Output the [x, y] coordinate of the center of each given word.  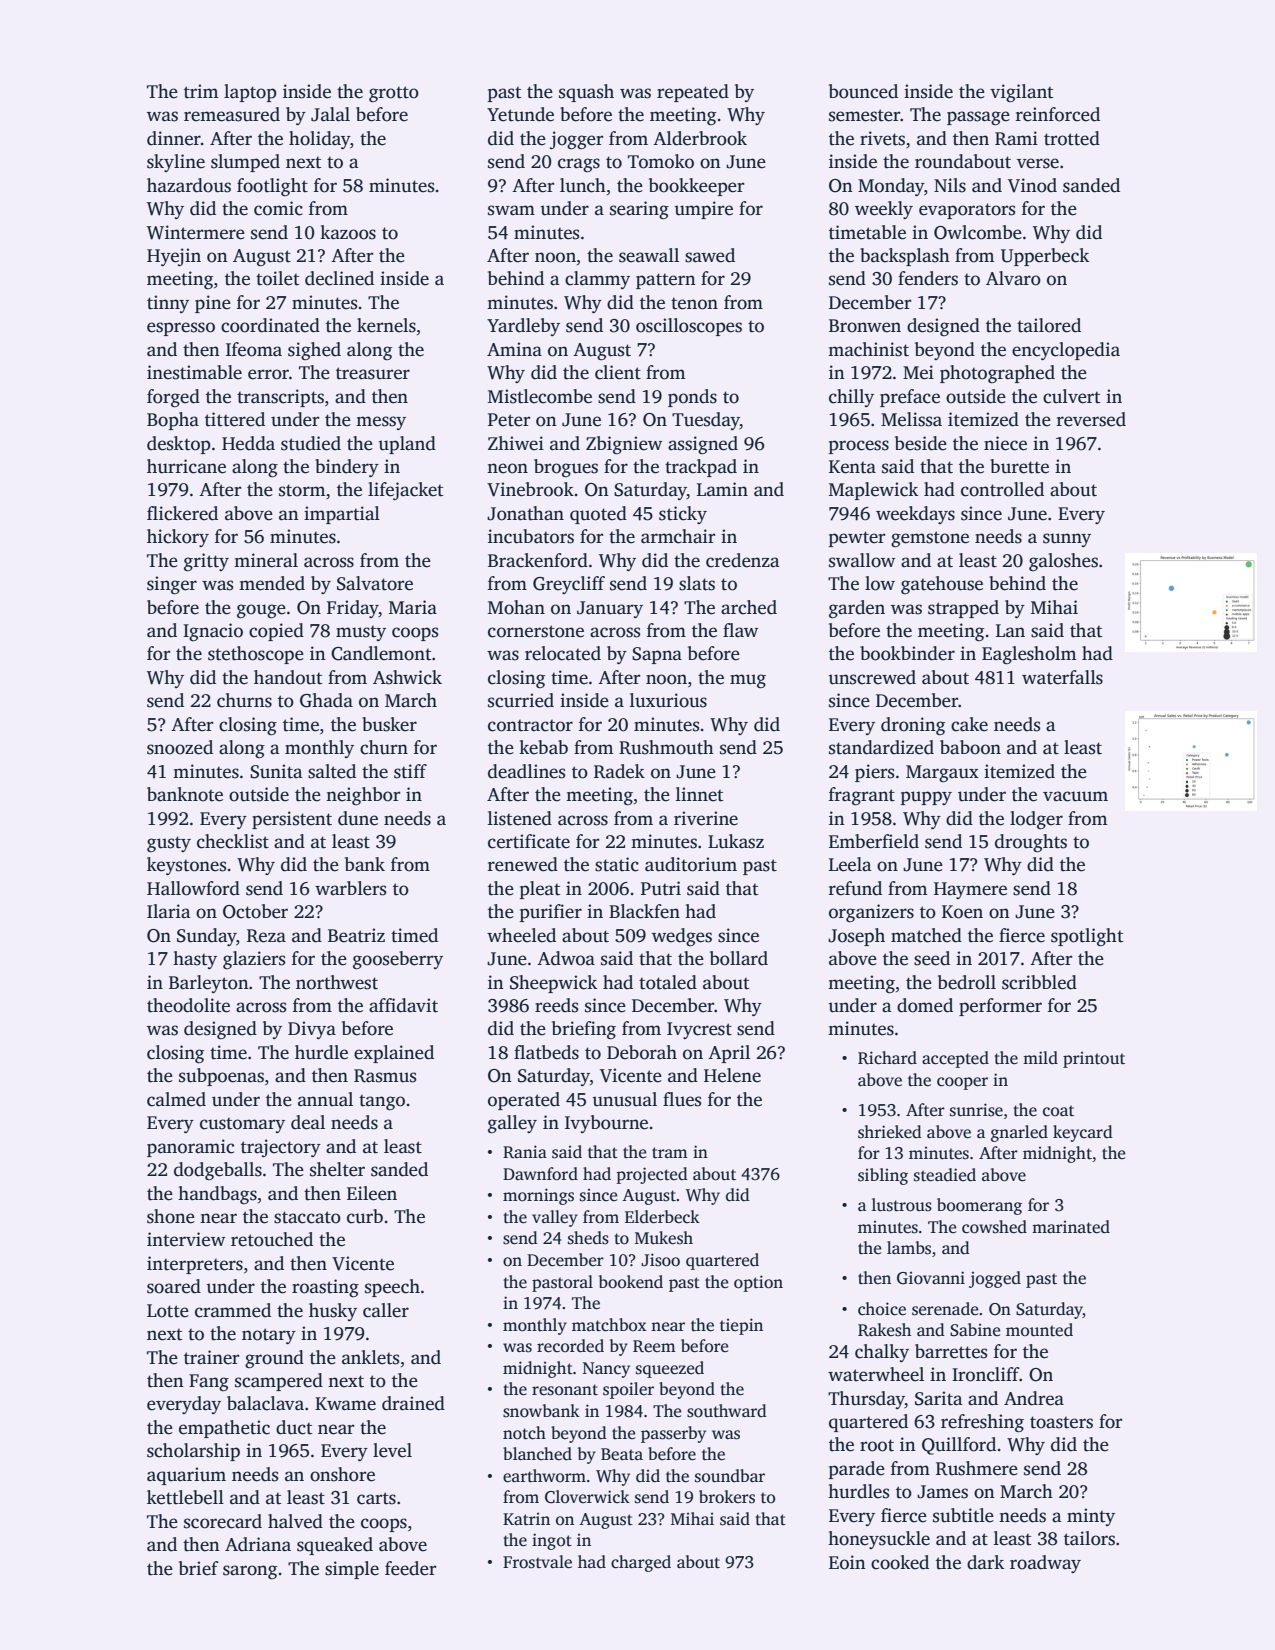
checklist [233, 841]
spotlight [1087, 937]
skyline [176, 163]
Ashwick [407, 677]
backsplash [905, 257]
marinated [1071, 1227]
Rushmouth [666, 747]
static [617, 864]
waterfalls [1062, 677]
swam [511, 210]
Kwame [345, 1404]
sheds [588, 1238]
